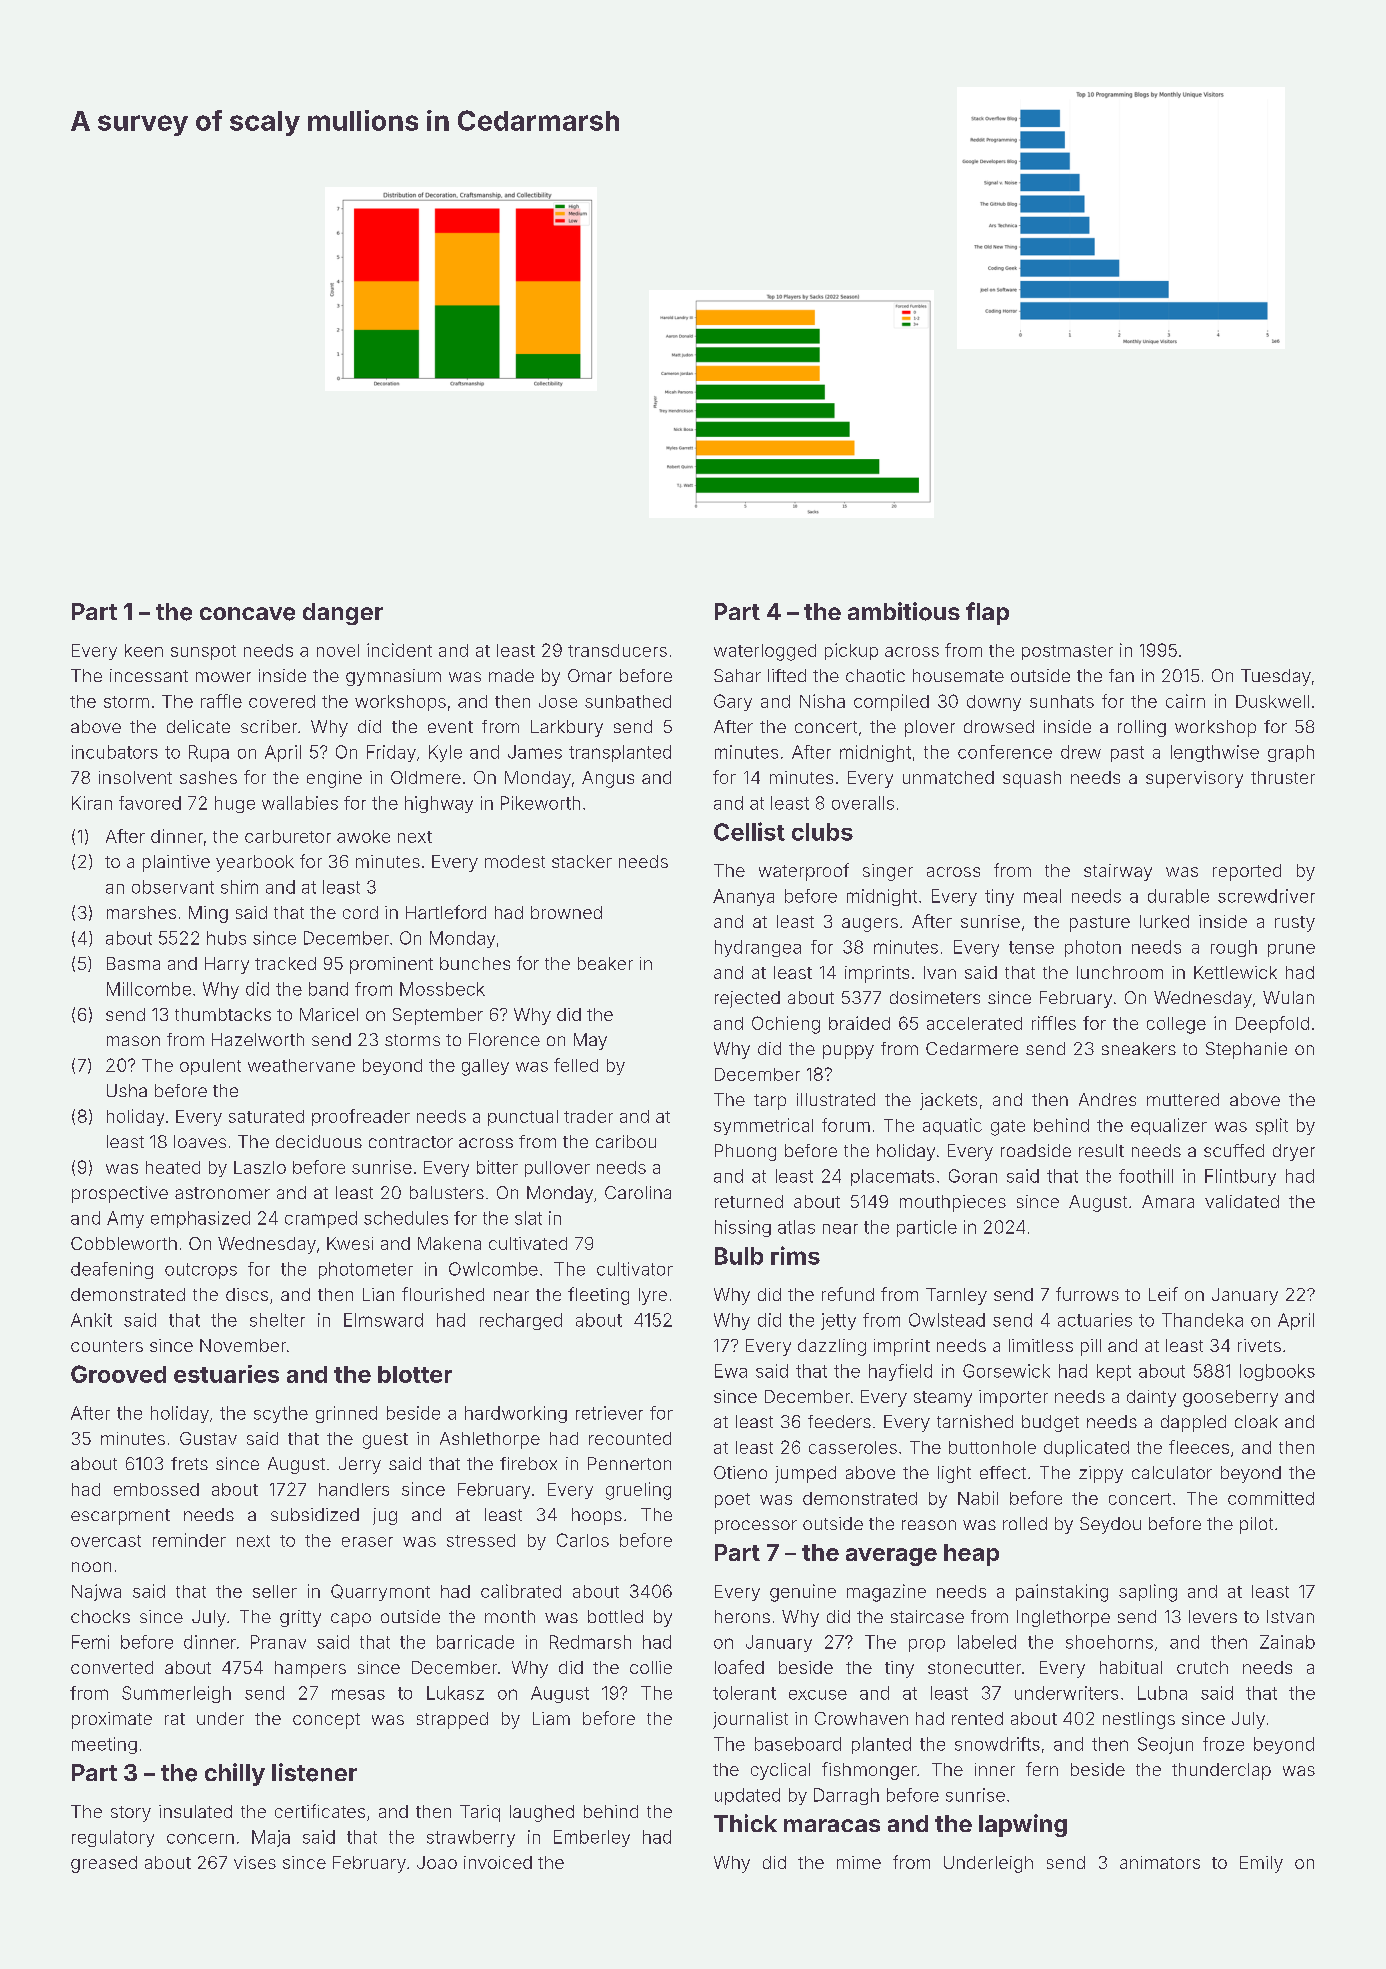 The height and width of the document is (1969, 1386). Describe the element at coordinates (481, 1540) in the document. I see `stressed` at that location.
